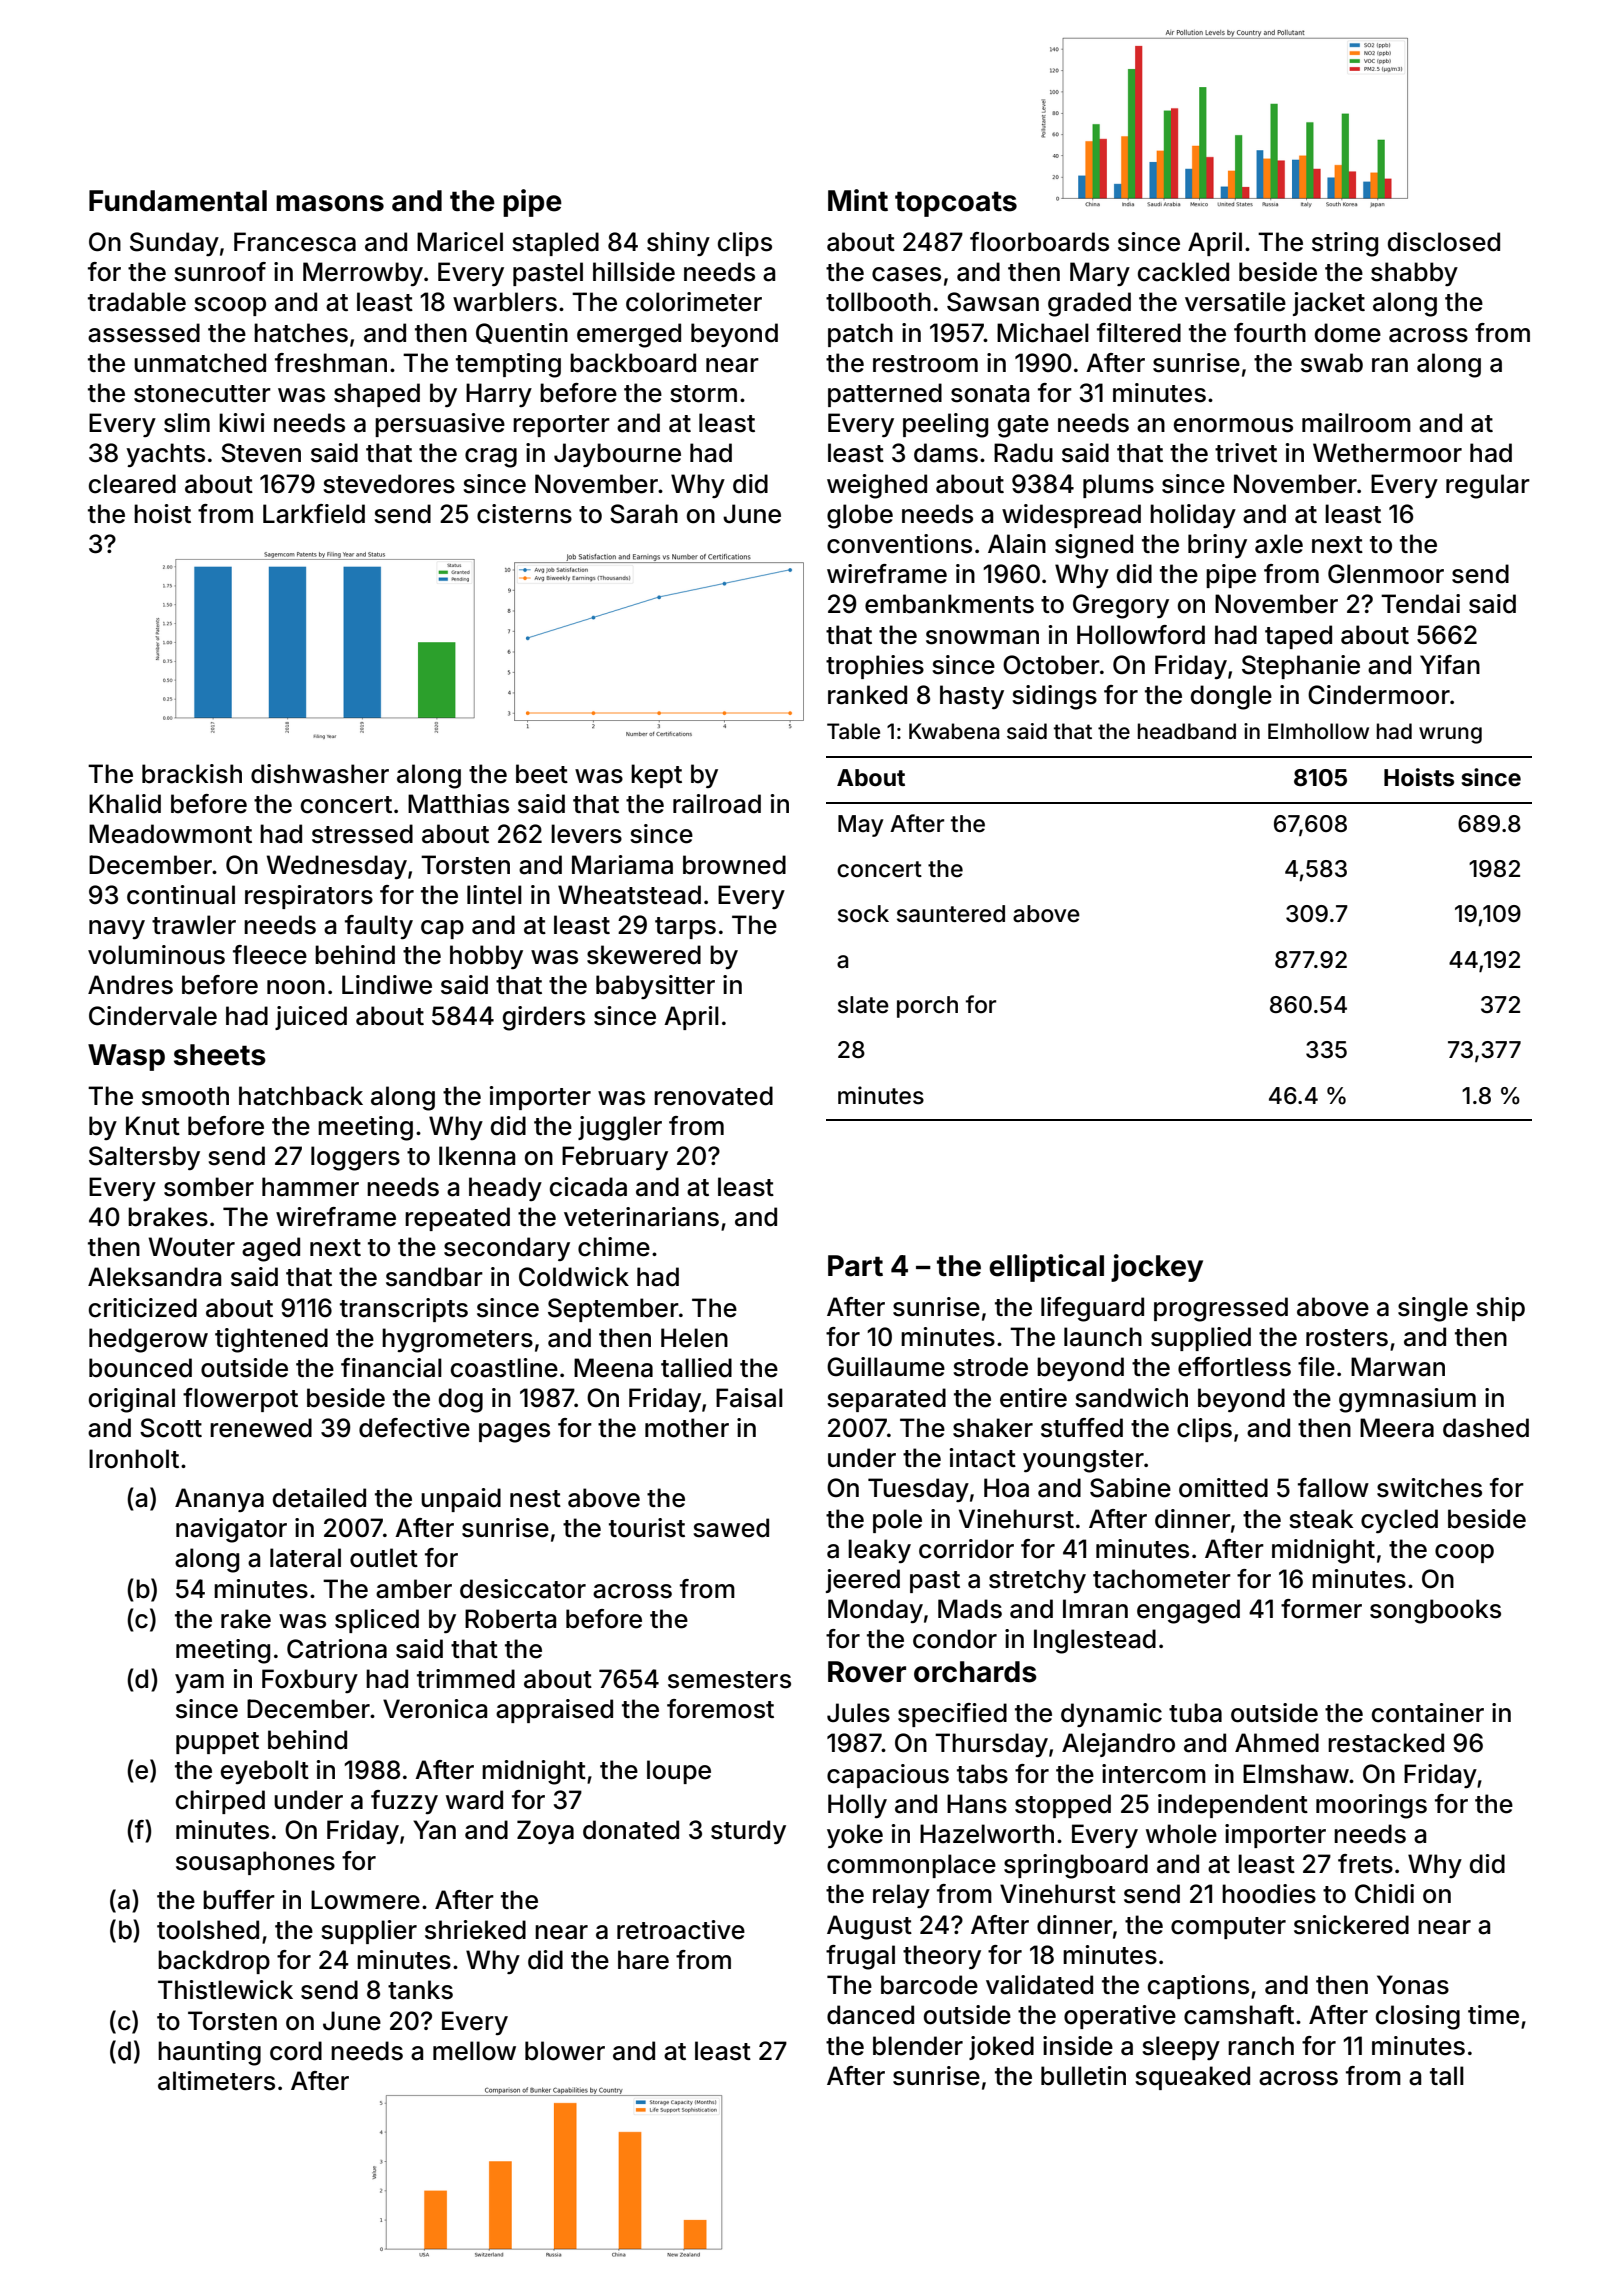 Image resolution: width=1620 pixels, height=2292 pixels. Describe the element at coordinates (855, 1266) in the screenshot. I see `Part` at that location.
